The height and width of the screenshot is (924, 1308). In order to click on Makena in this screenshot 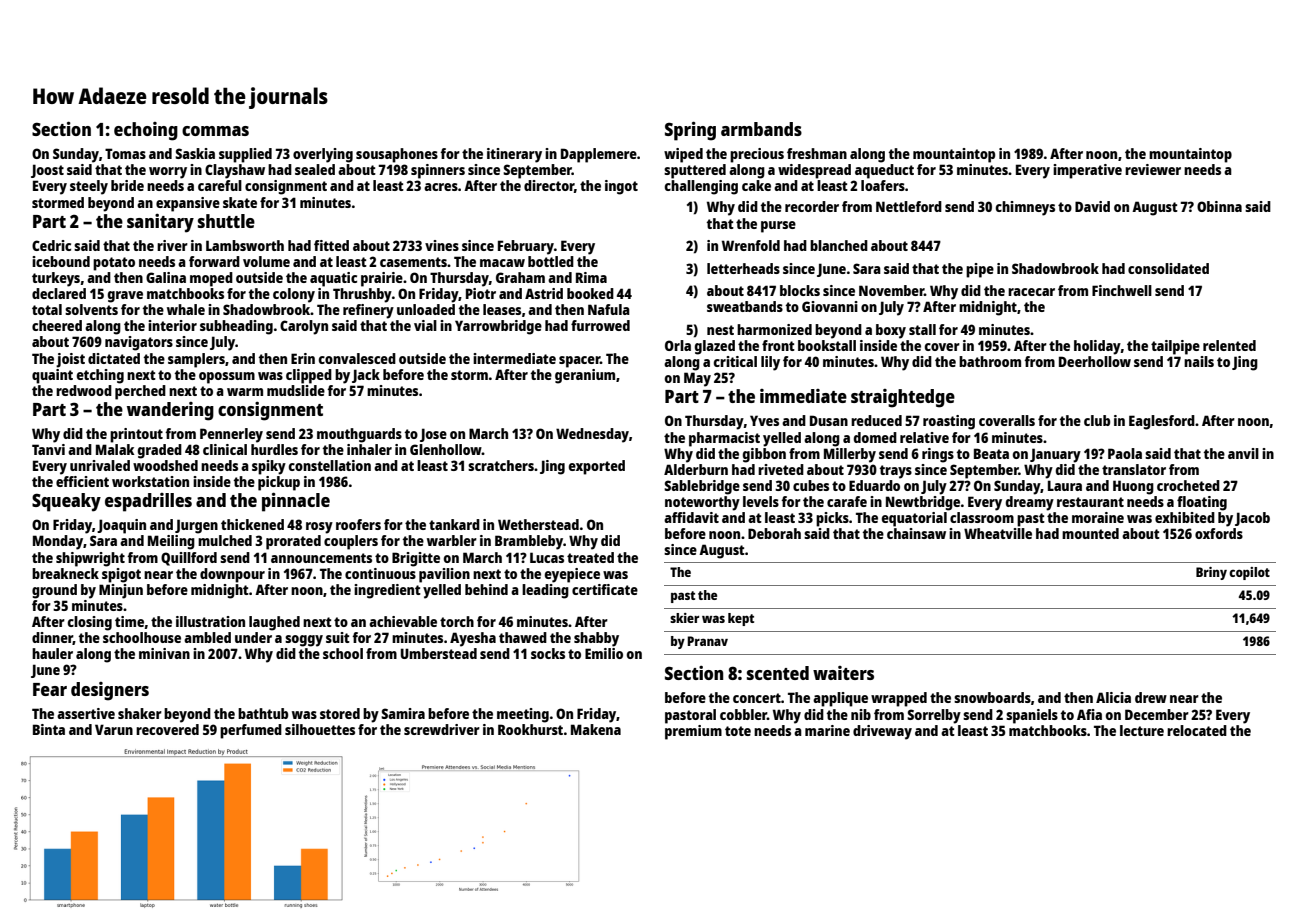, I will do `click(596, 729)`.
